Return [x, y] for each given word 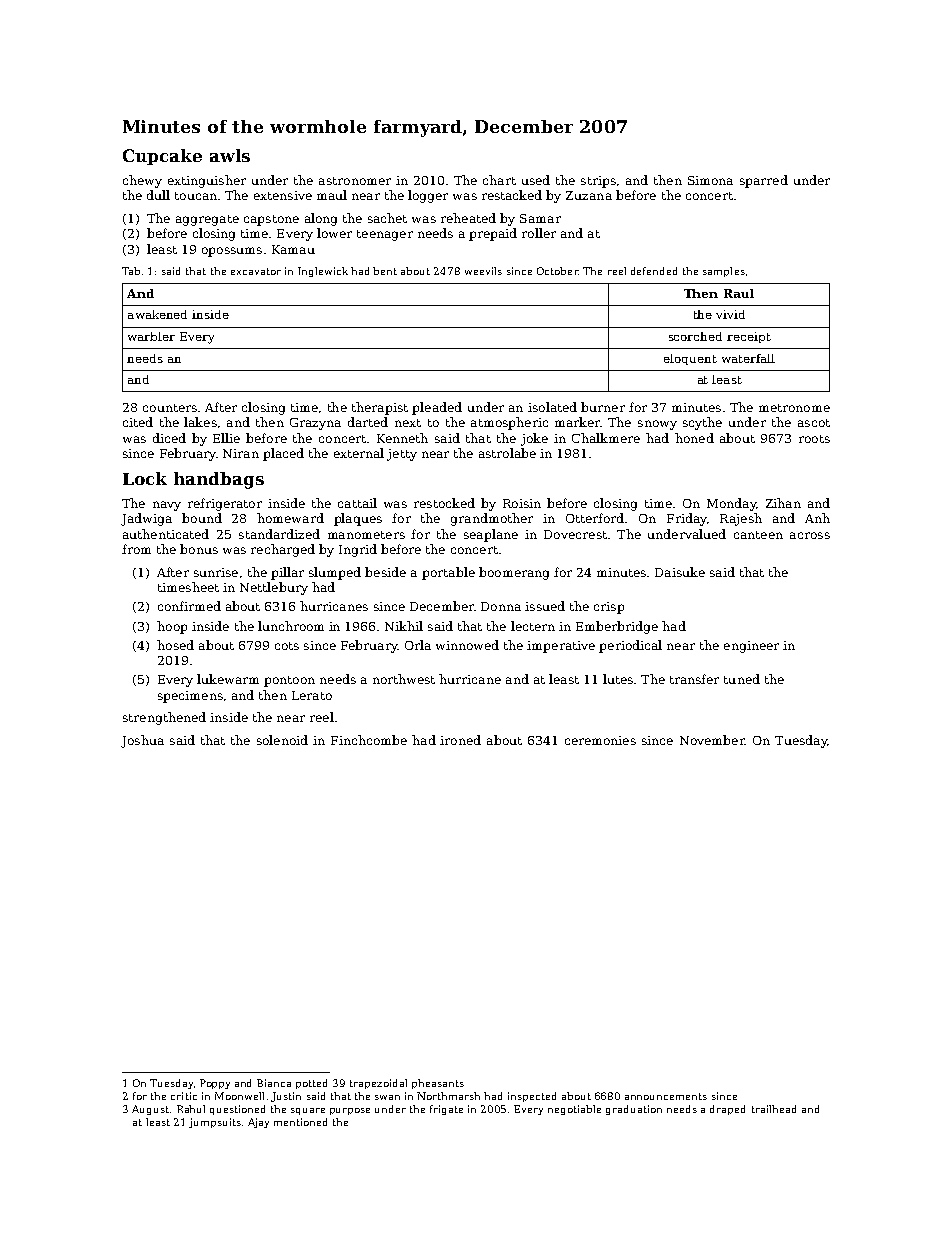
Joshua [142, 741]
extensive [283, 195]
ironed [460, 740]
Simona [710, 180]
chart [499, 180]
